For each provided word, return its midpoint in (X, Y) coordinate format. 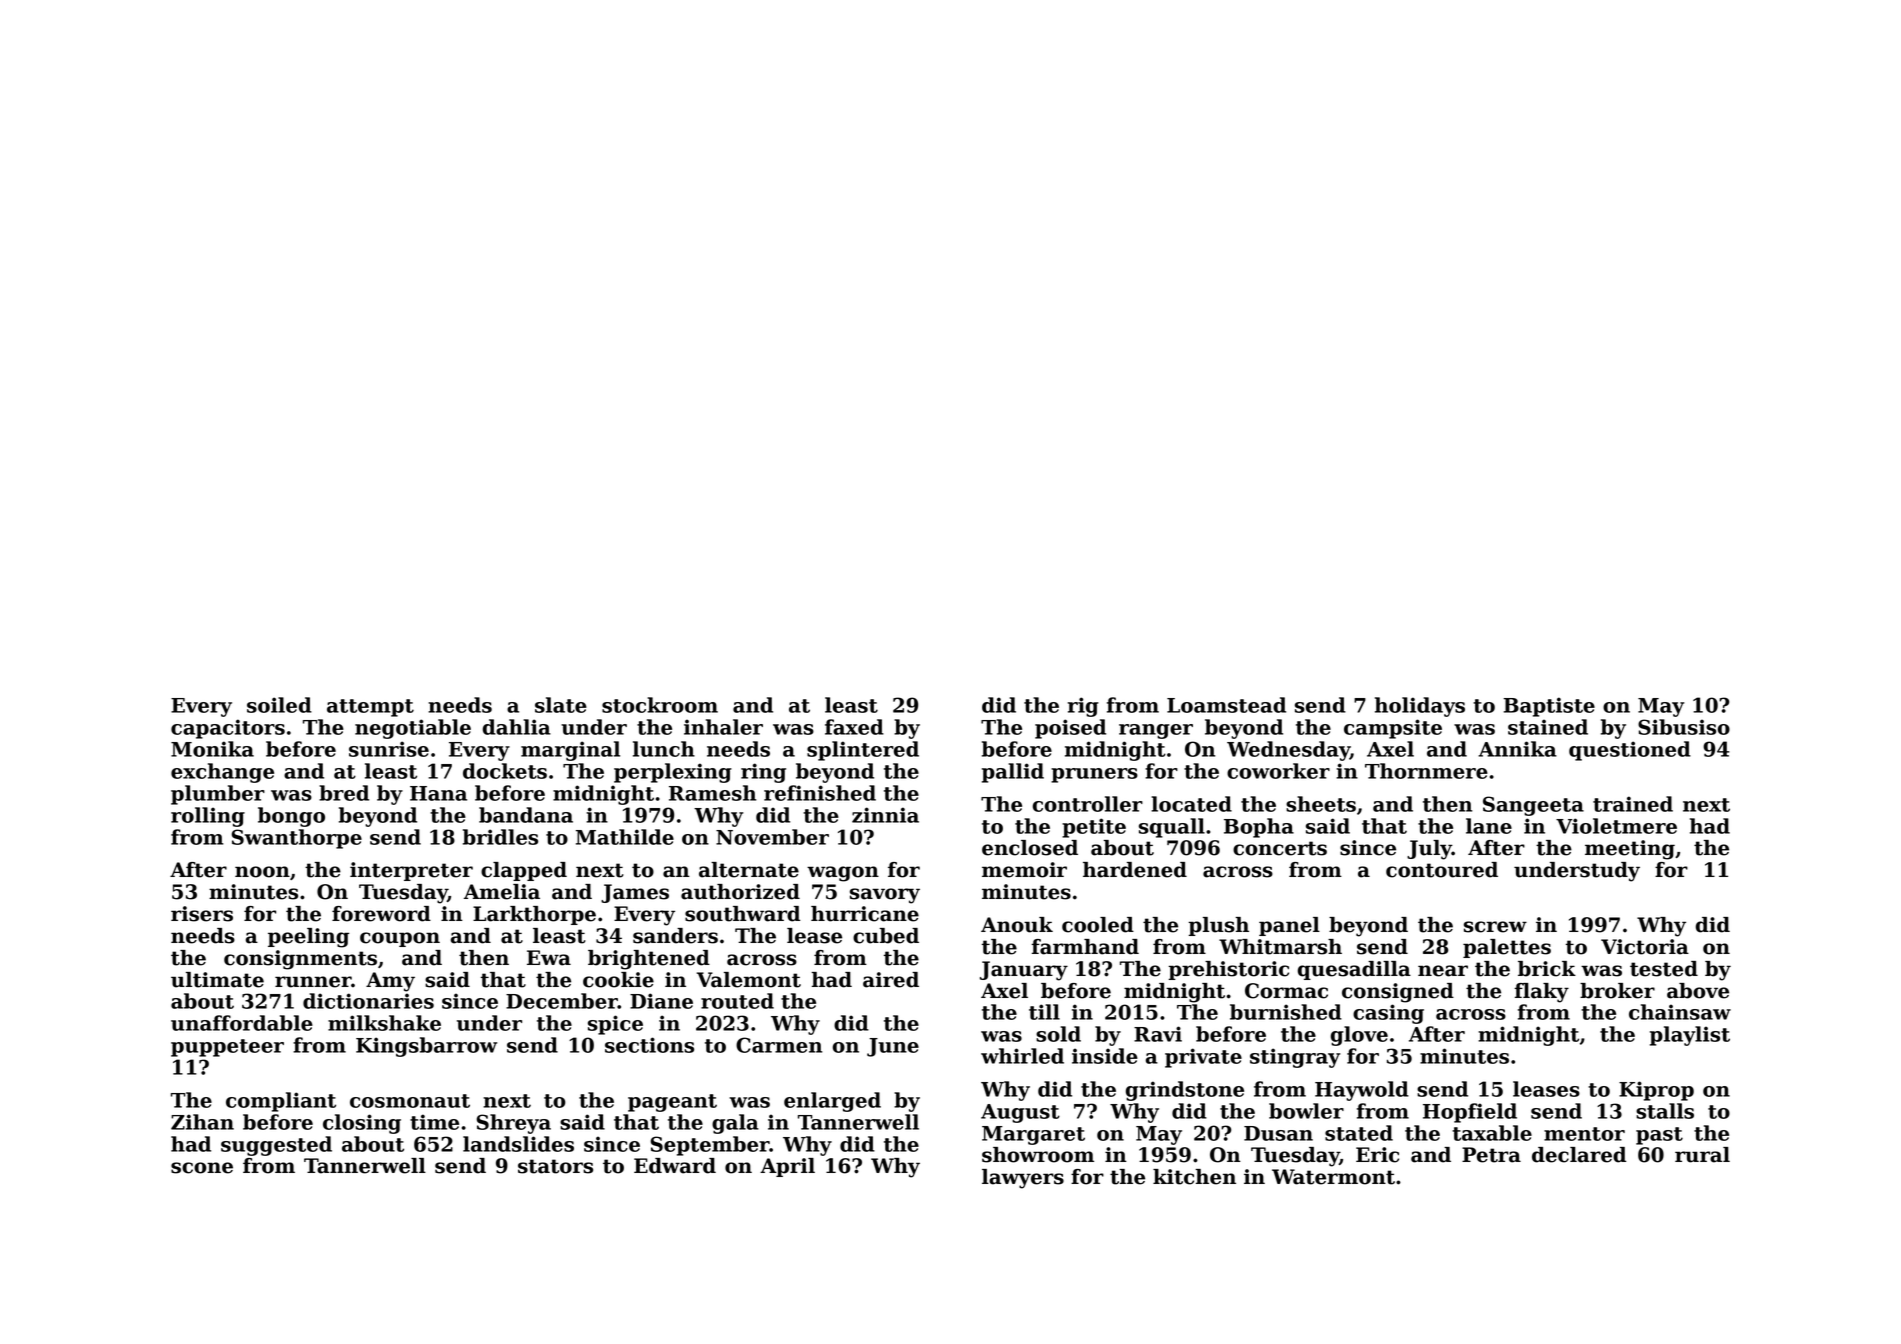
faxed (854, 727)
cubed (886, 936)
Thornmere (1426, 771)
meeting (1630, 850)
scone (202, 1168)
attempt (370, 708)
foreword (381, 914)
